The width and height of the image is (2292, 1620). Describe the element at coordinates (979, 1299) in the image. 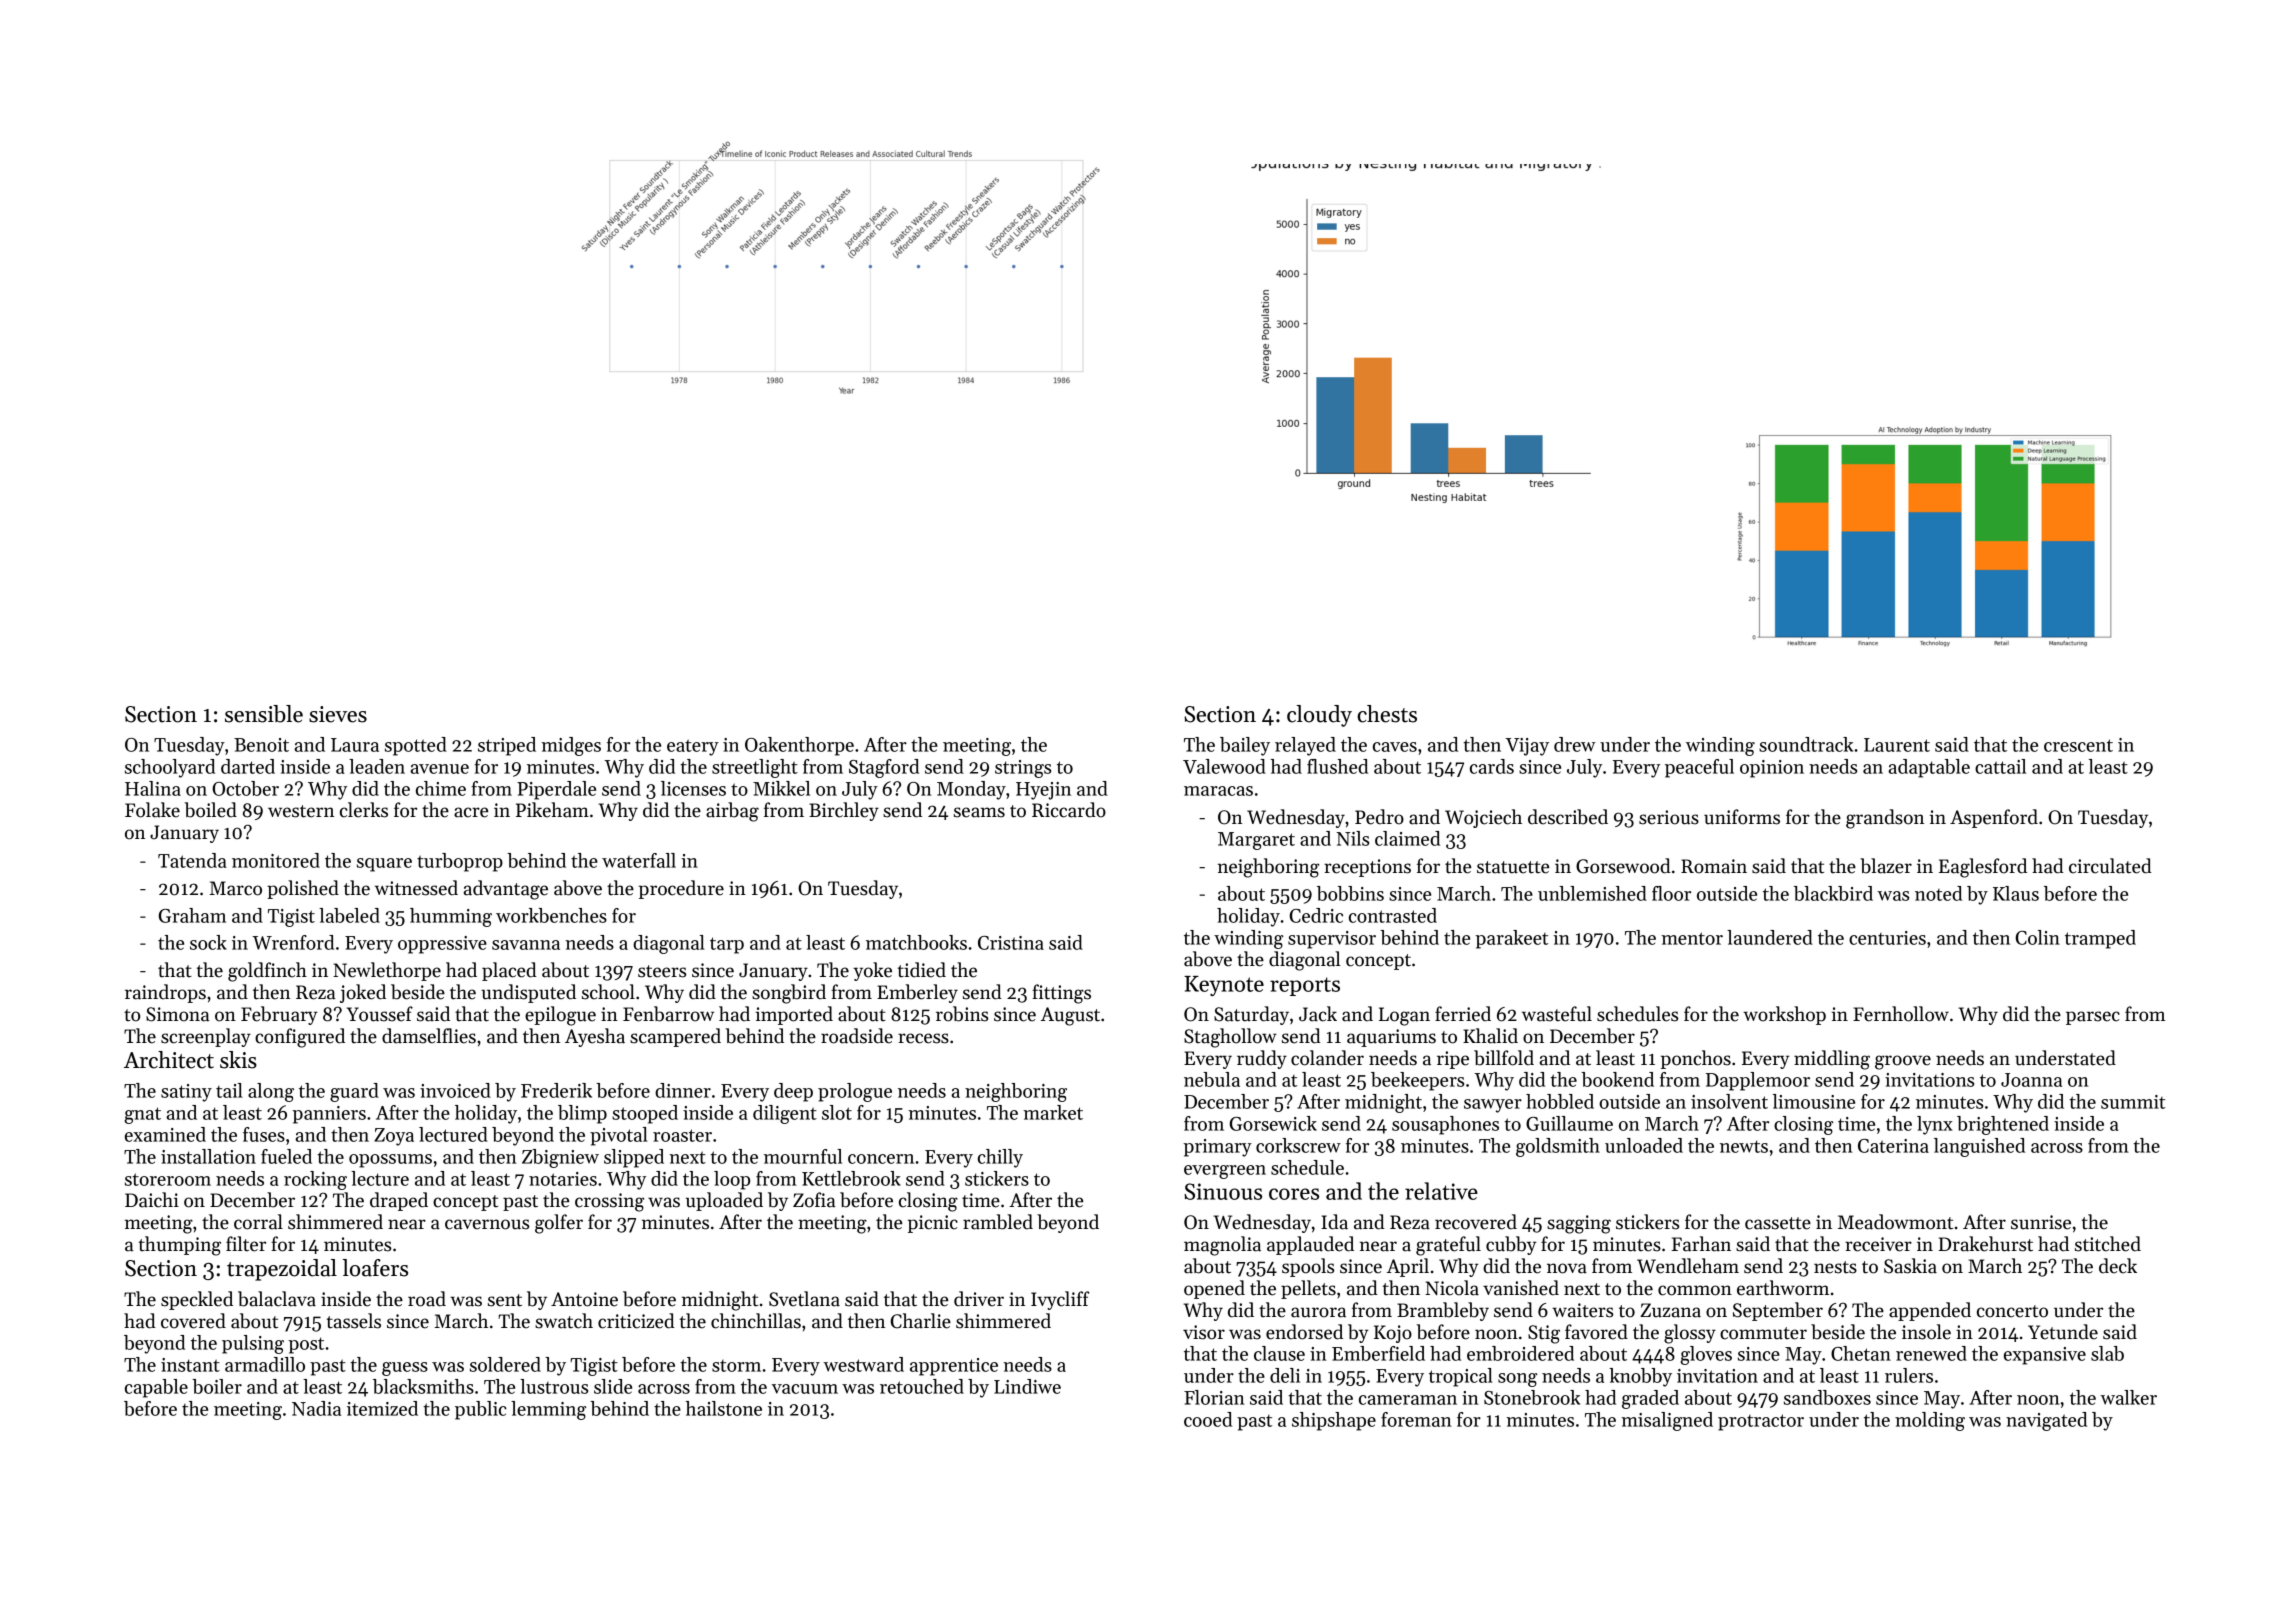

I see `driver` at that location.
